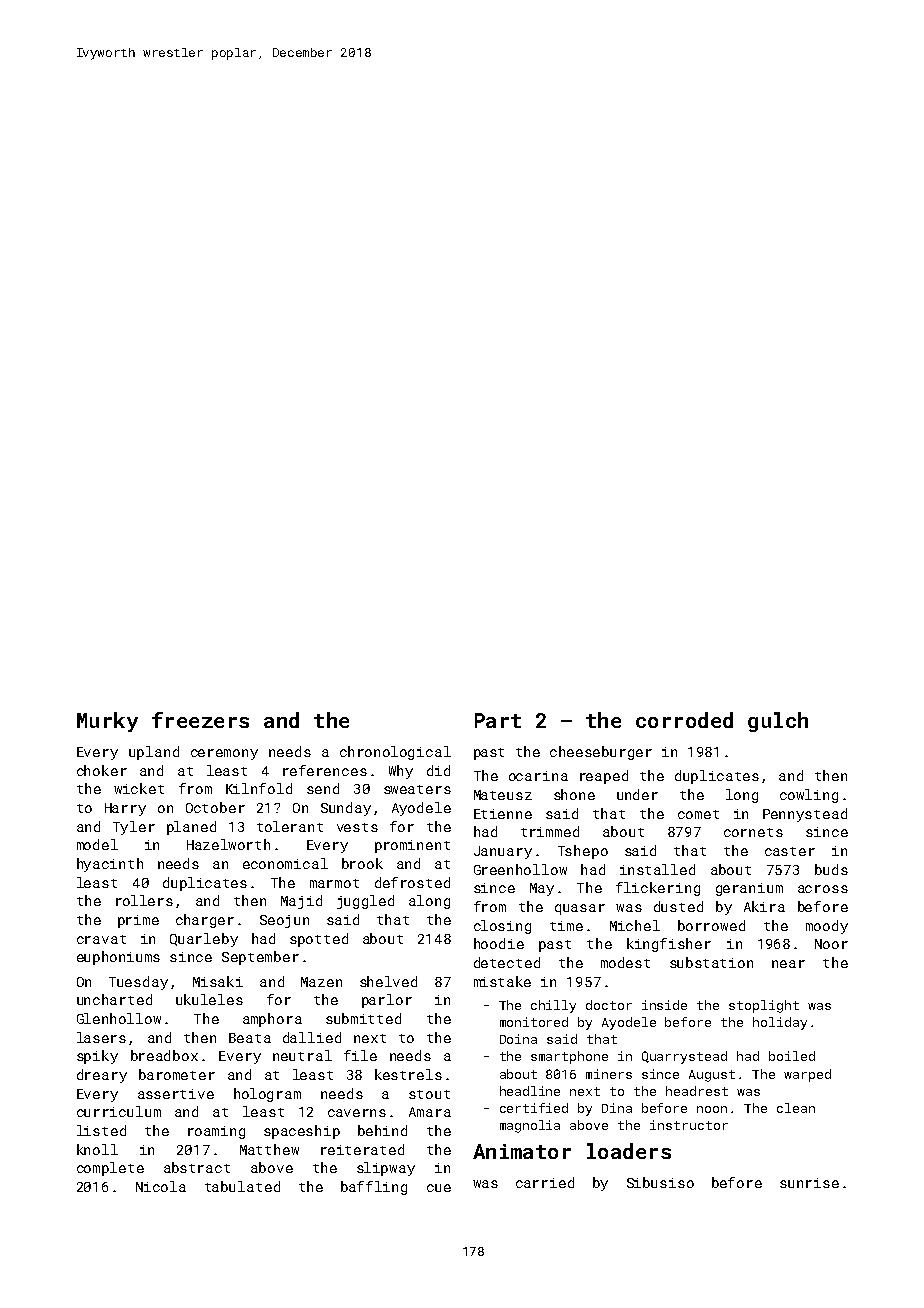  What do you see at coordinates (395, 753) in the document?
I see `chronological` at bounding box center [395, 753].
